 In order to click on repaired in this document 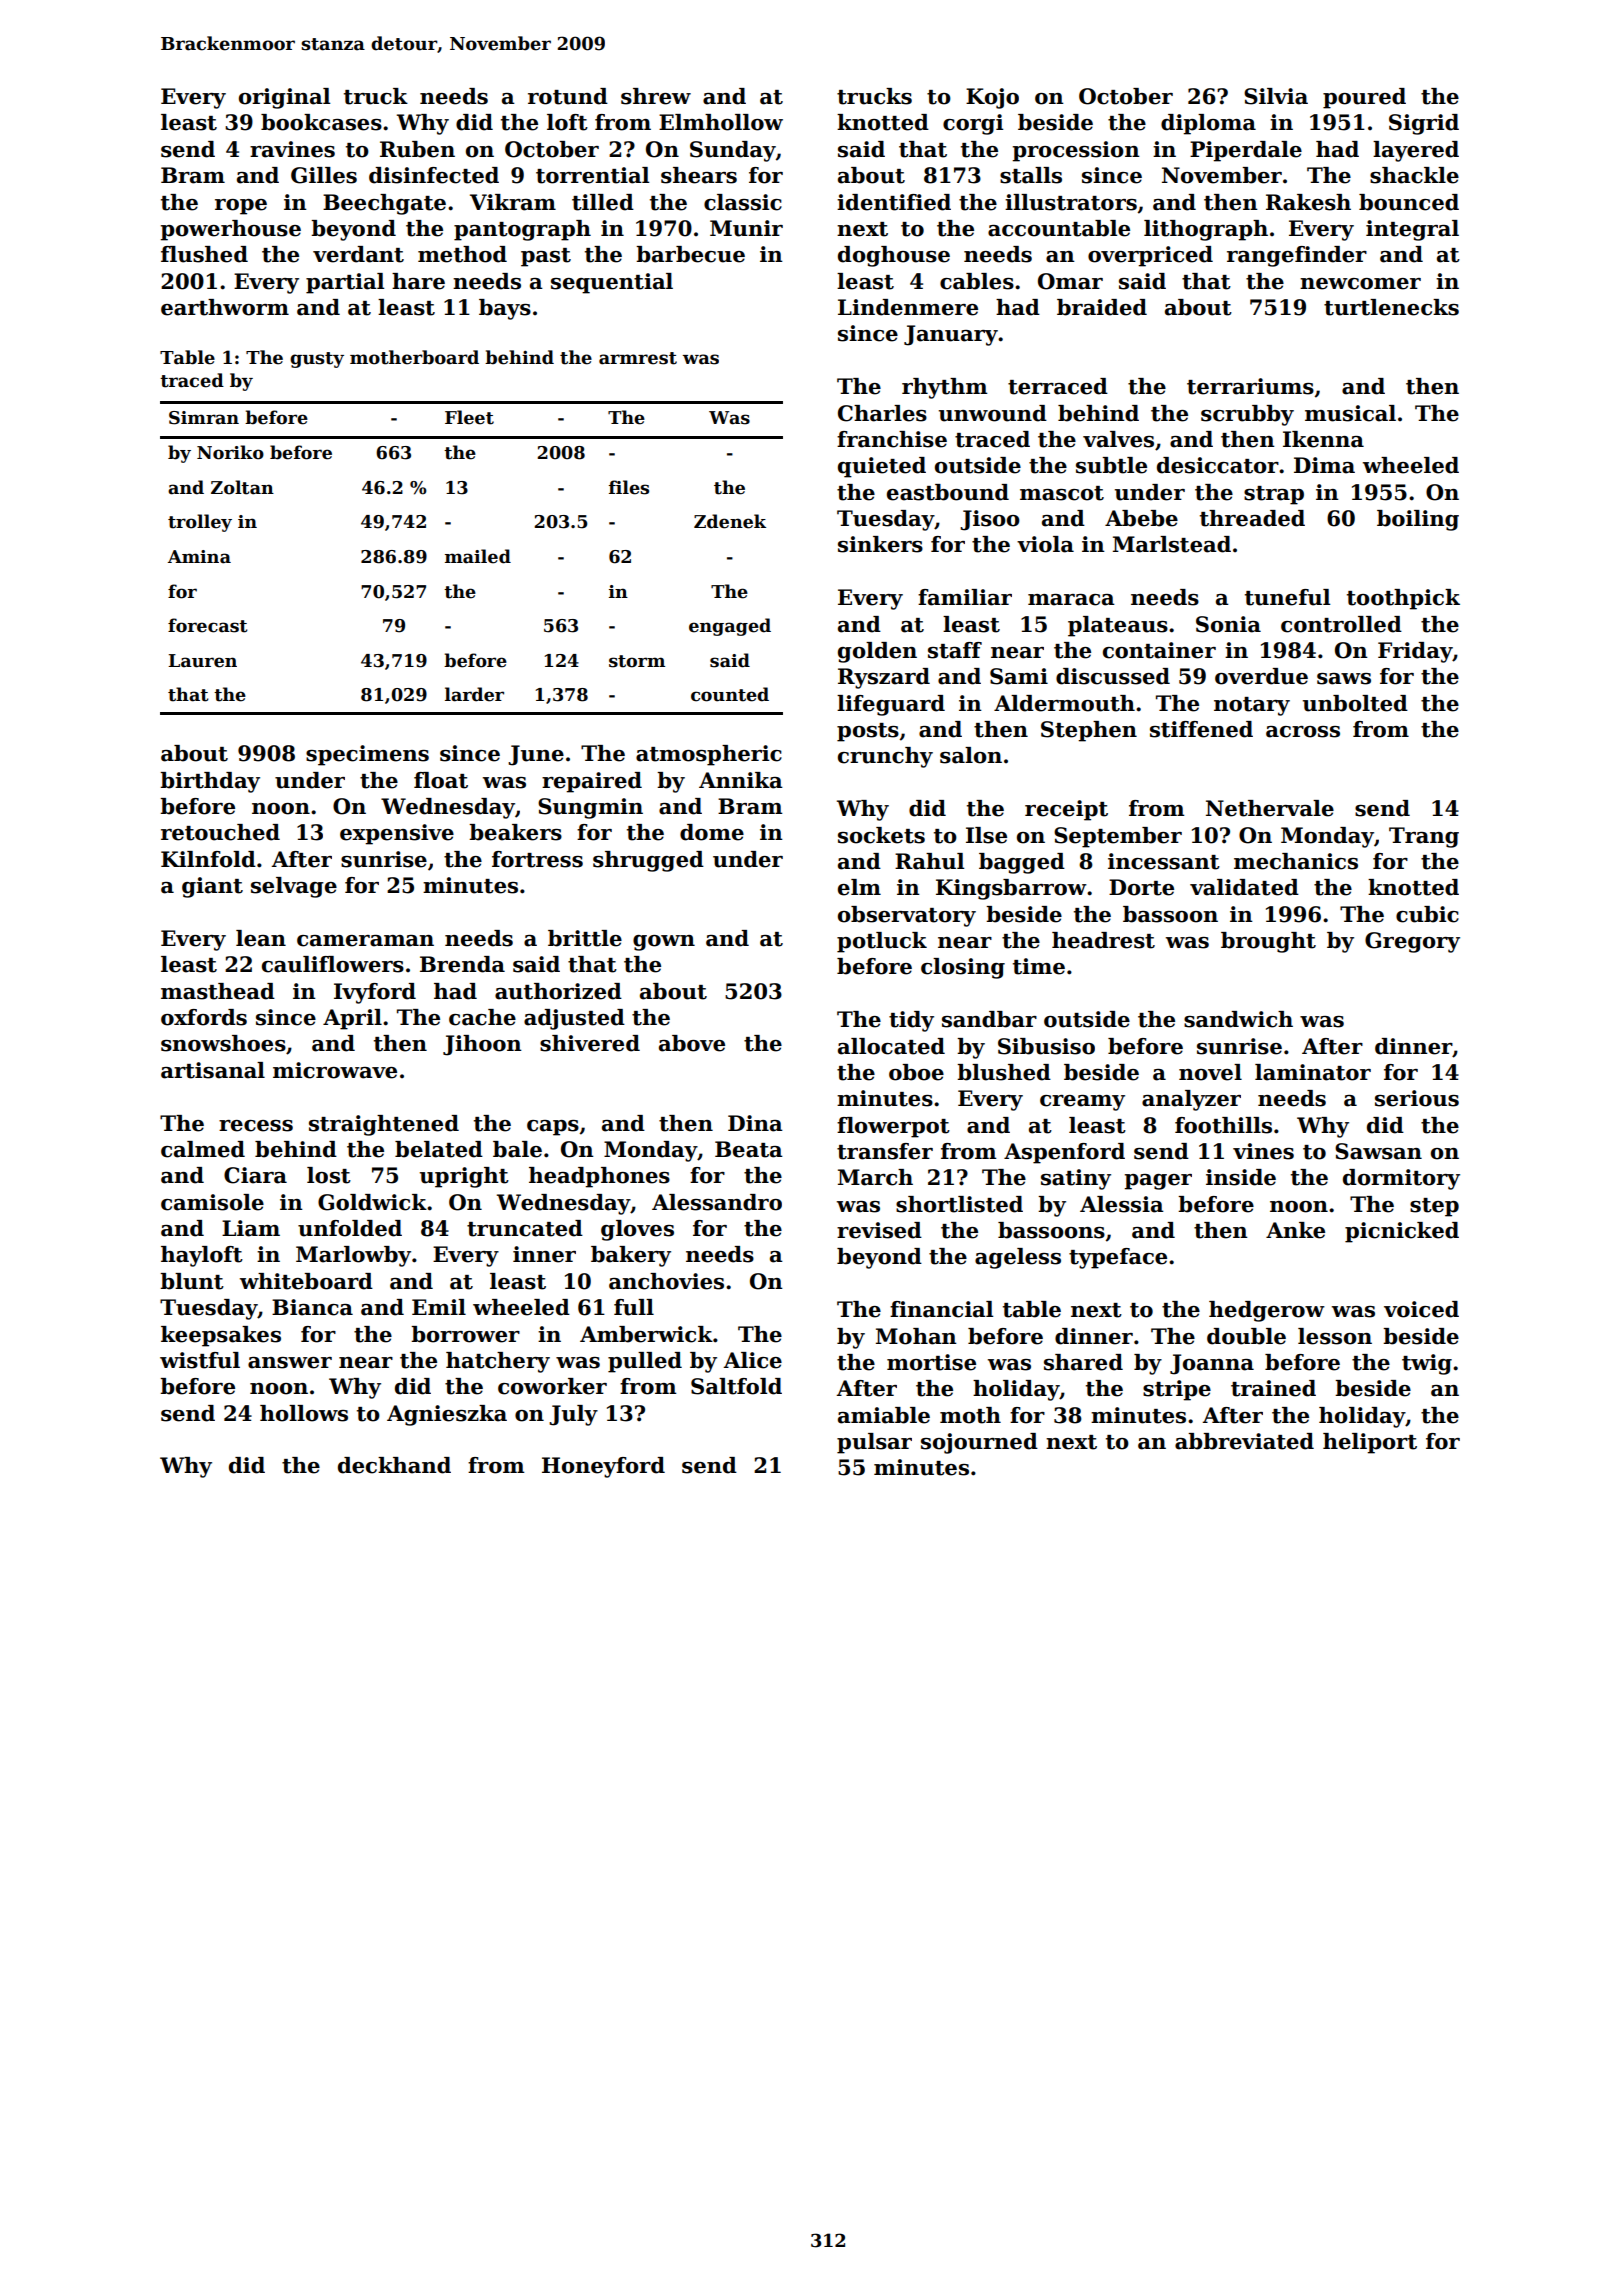, I will do `click(592, 782)`.
